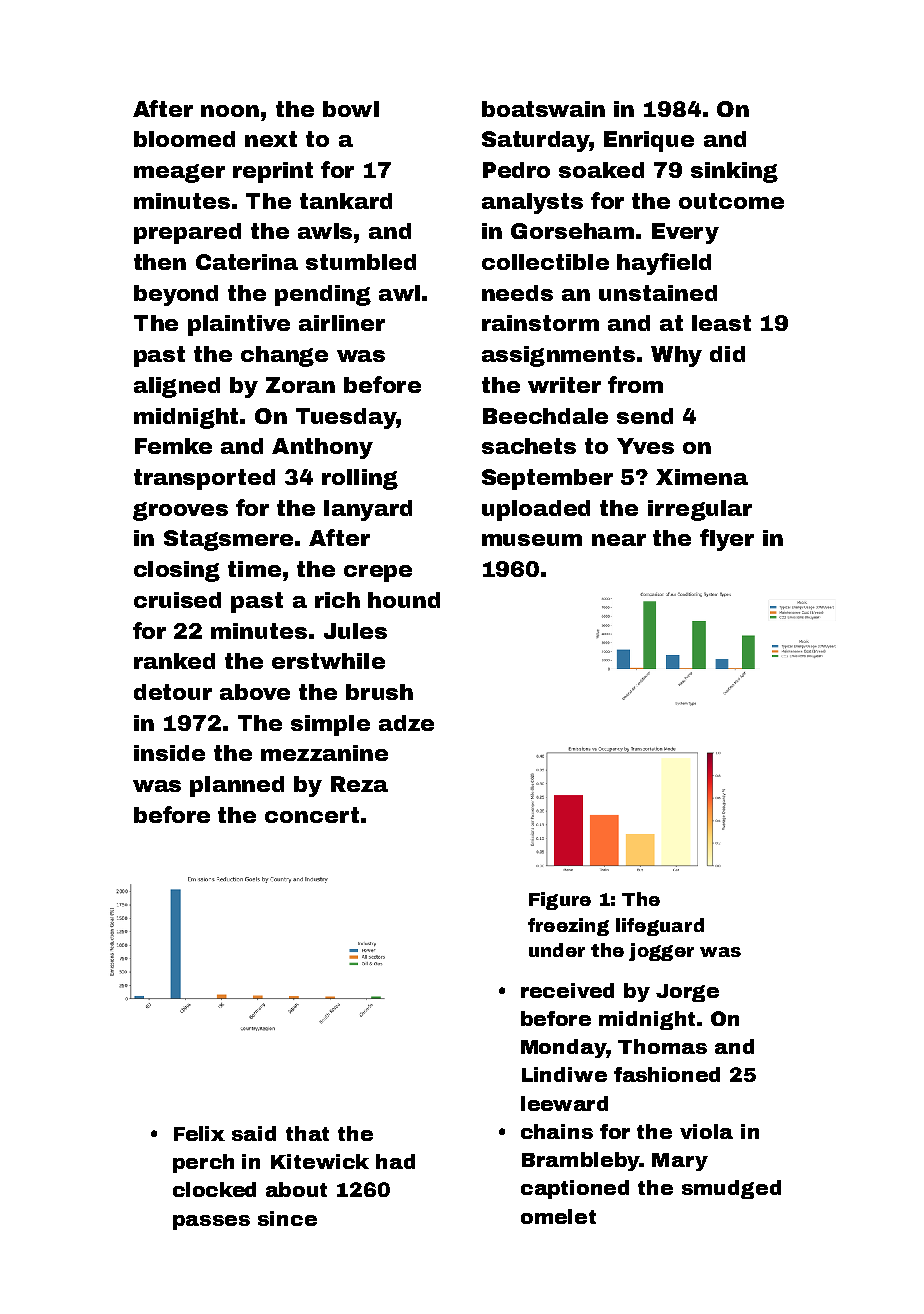 The image size is (924, 1314). I want to click on change, so click(284, 356).
